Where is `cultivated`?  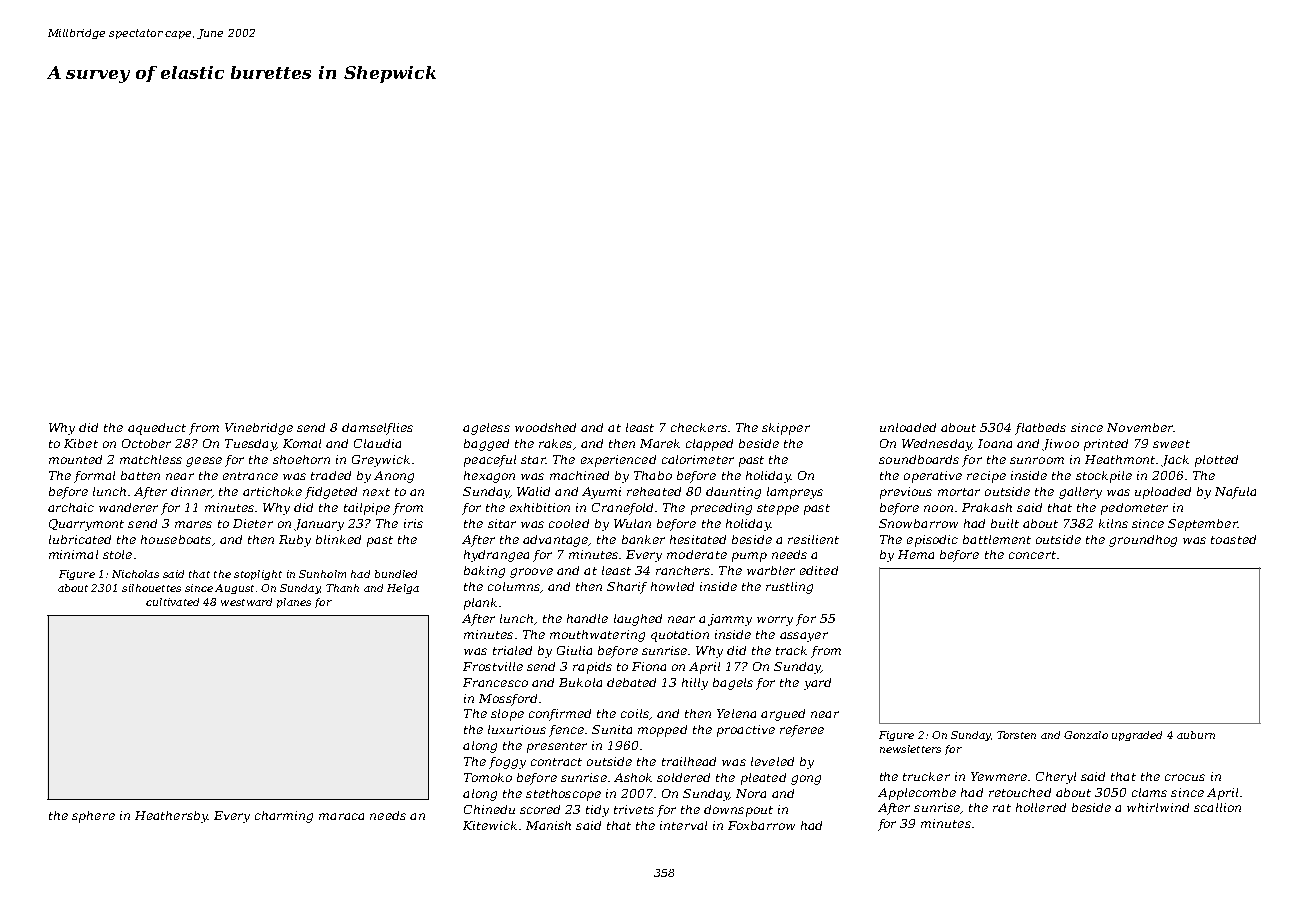
cultivated is located at coordinates (172, 602).
